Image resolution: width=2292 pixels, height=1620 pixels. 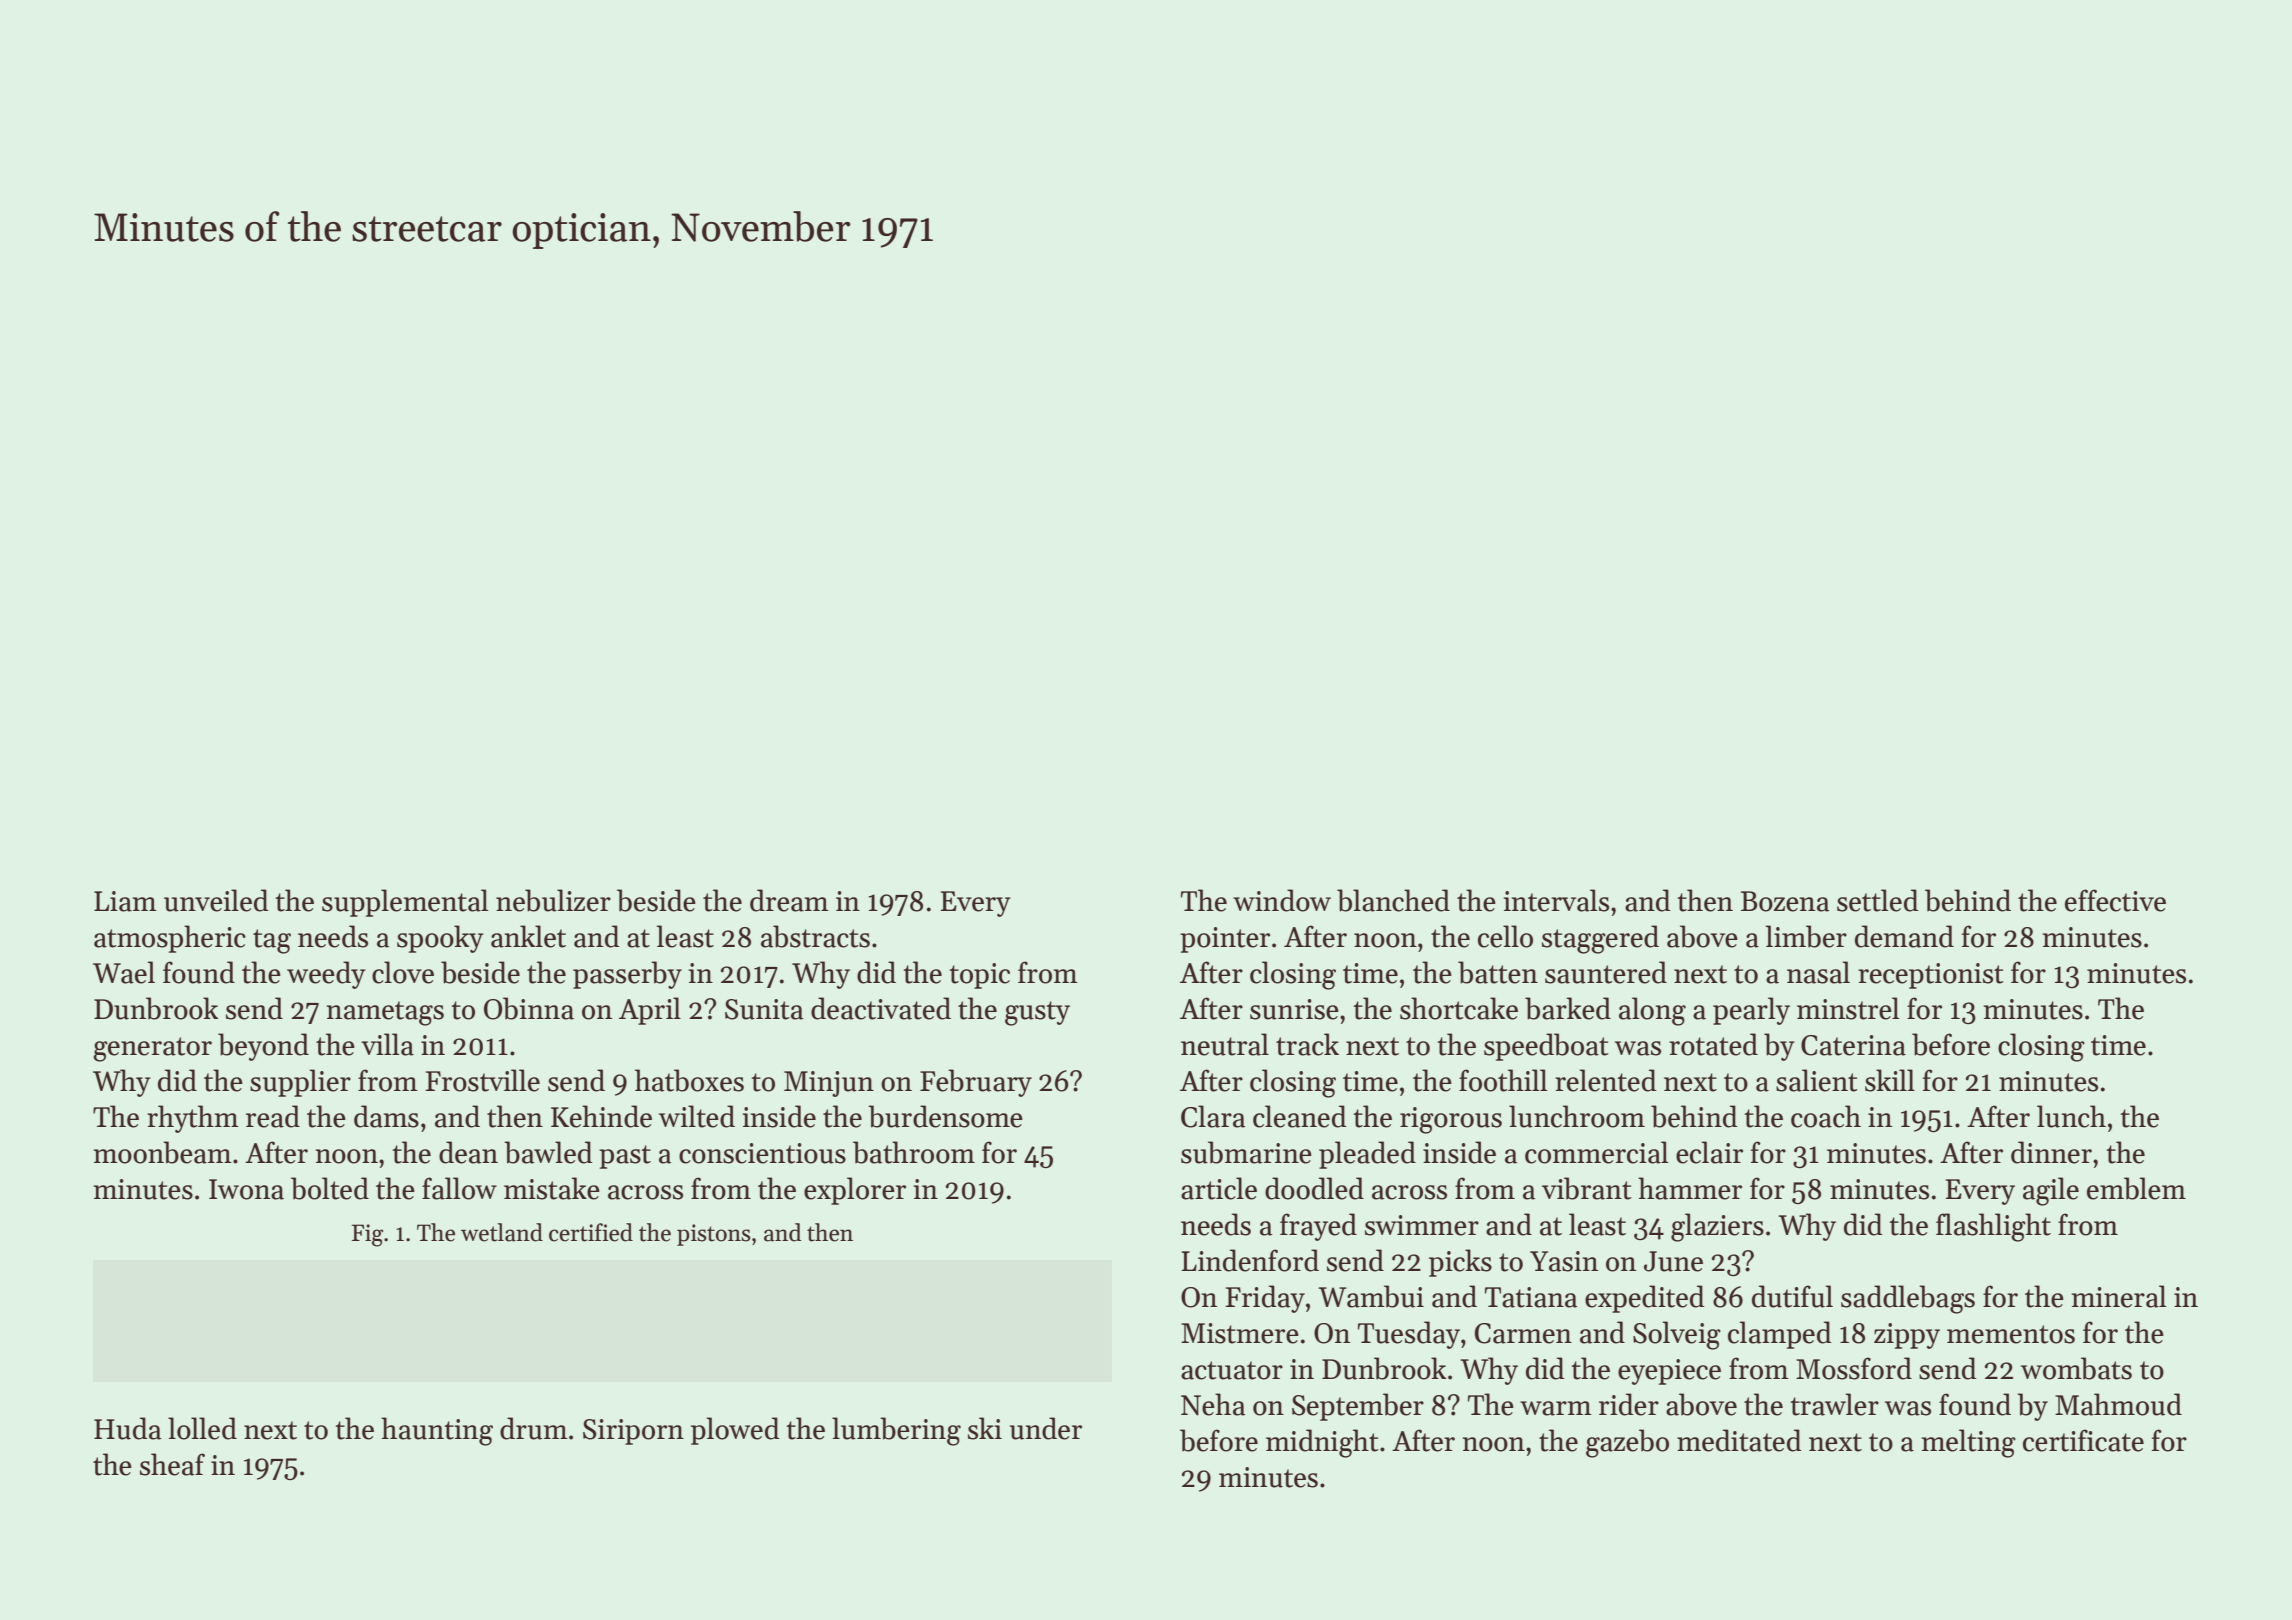 What do you see at coordinates (980, 976) in the screenshot?
I see `topic` at bounding box center [980, 976].
